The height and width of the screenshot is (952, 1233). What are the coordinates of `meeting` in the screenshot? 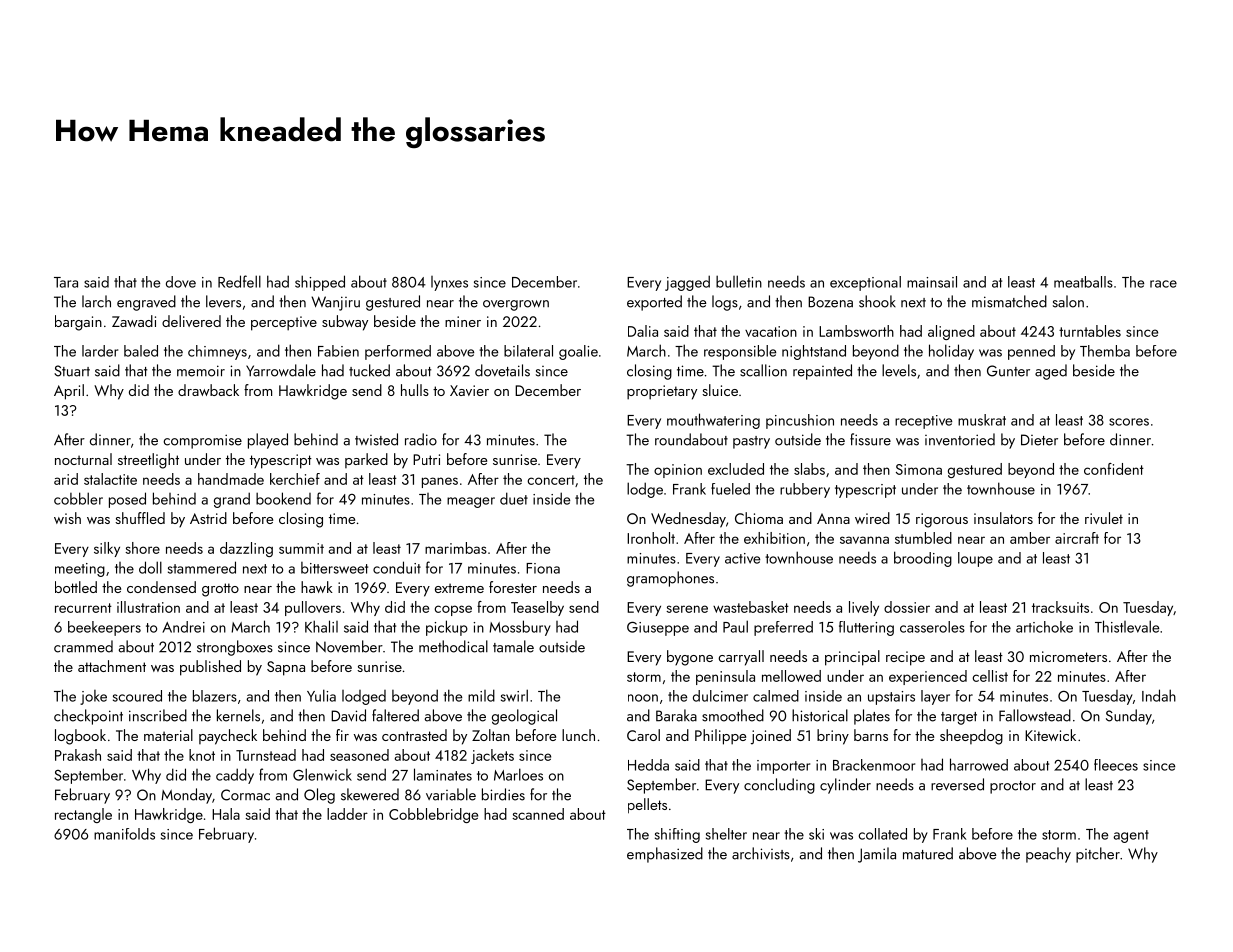 It's located at (80, 570).
